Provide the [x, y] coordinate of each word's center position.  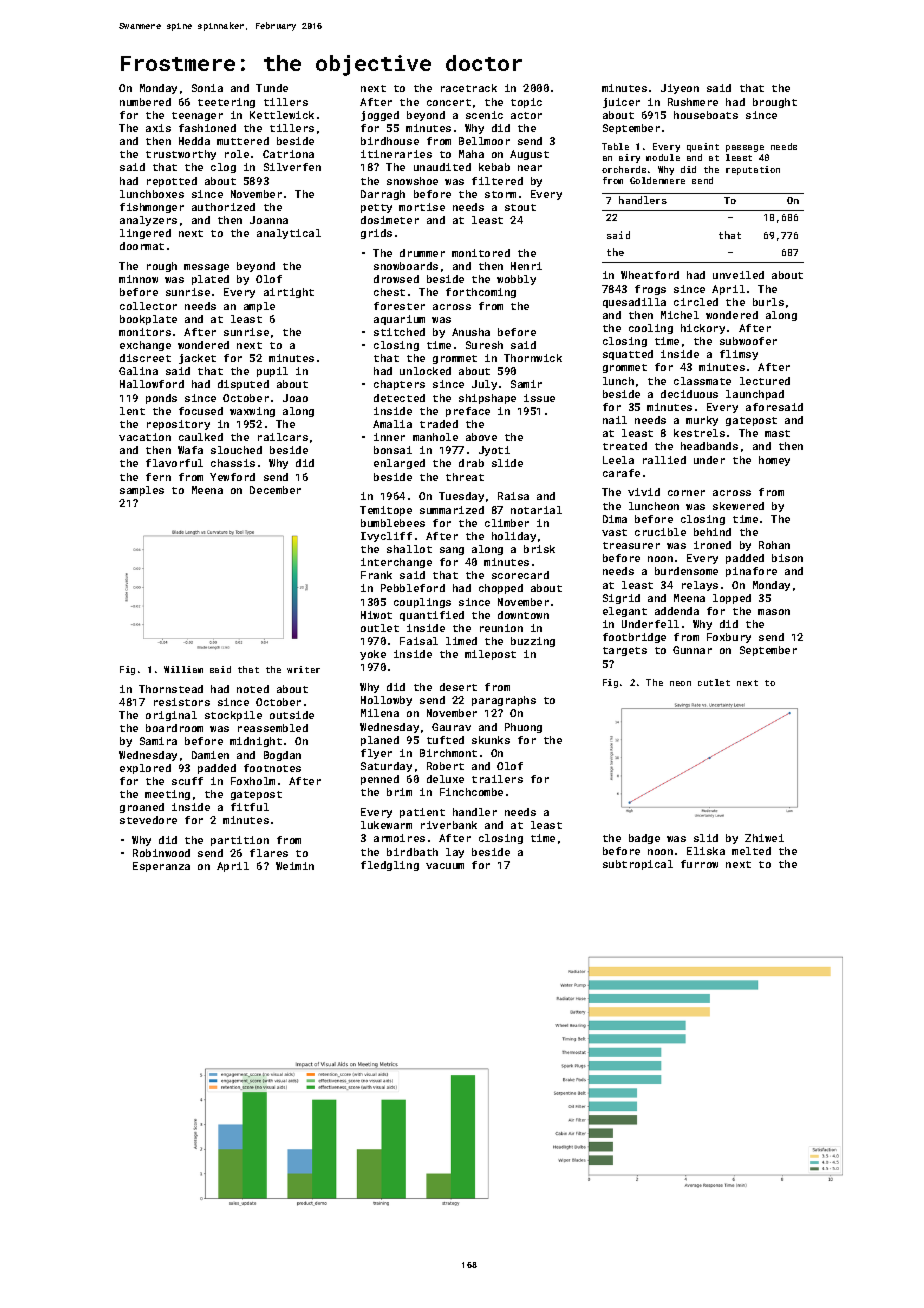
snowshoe [412, 181]
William [183, 669]
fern [158, 477]
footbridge [634, 638]
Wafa [190, 450]
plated [210, 280]
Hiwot [376, 615]
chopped [501, 589]
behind [712, 532]
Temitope [386, 511]
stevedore [148, 820]
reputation [753, 170]
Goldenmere [657, 180]
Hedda [194, 141]
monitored [481, 253]
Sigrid [621, 599]
